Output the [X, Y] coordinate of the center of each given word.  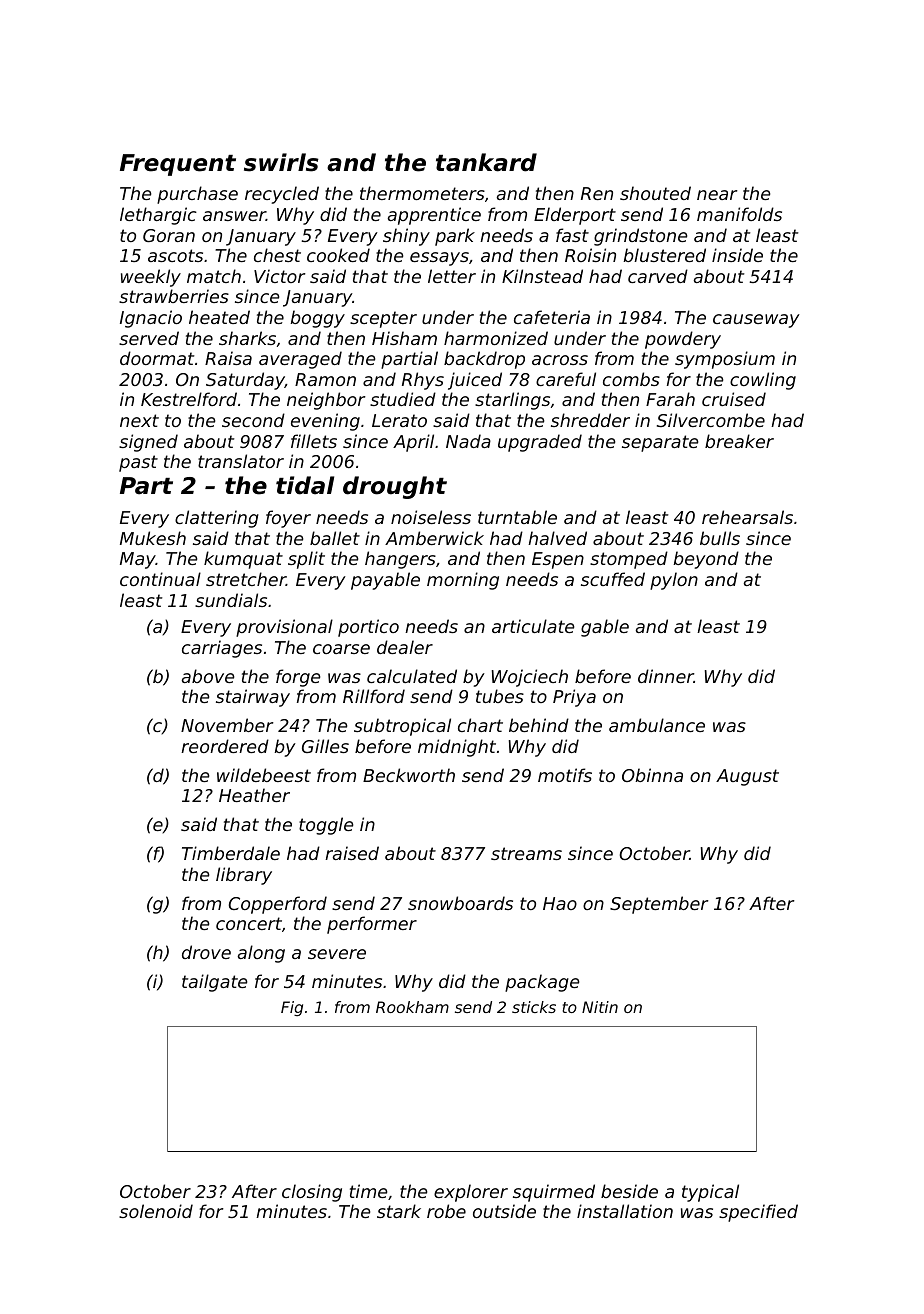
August [747, 777]
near [717, 195]
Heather [254, 795]
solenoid [156, 1211]
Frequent [178, 165]
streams [526, 853]
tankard [486, 162]
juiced [475, 381]
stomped [629, 560]
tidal [305, 485]
